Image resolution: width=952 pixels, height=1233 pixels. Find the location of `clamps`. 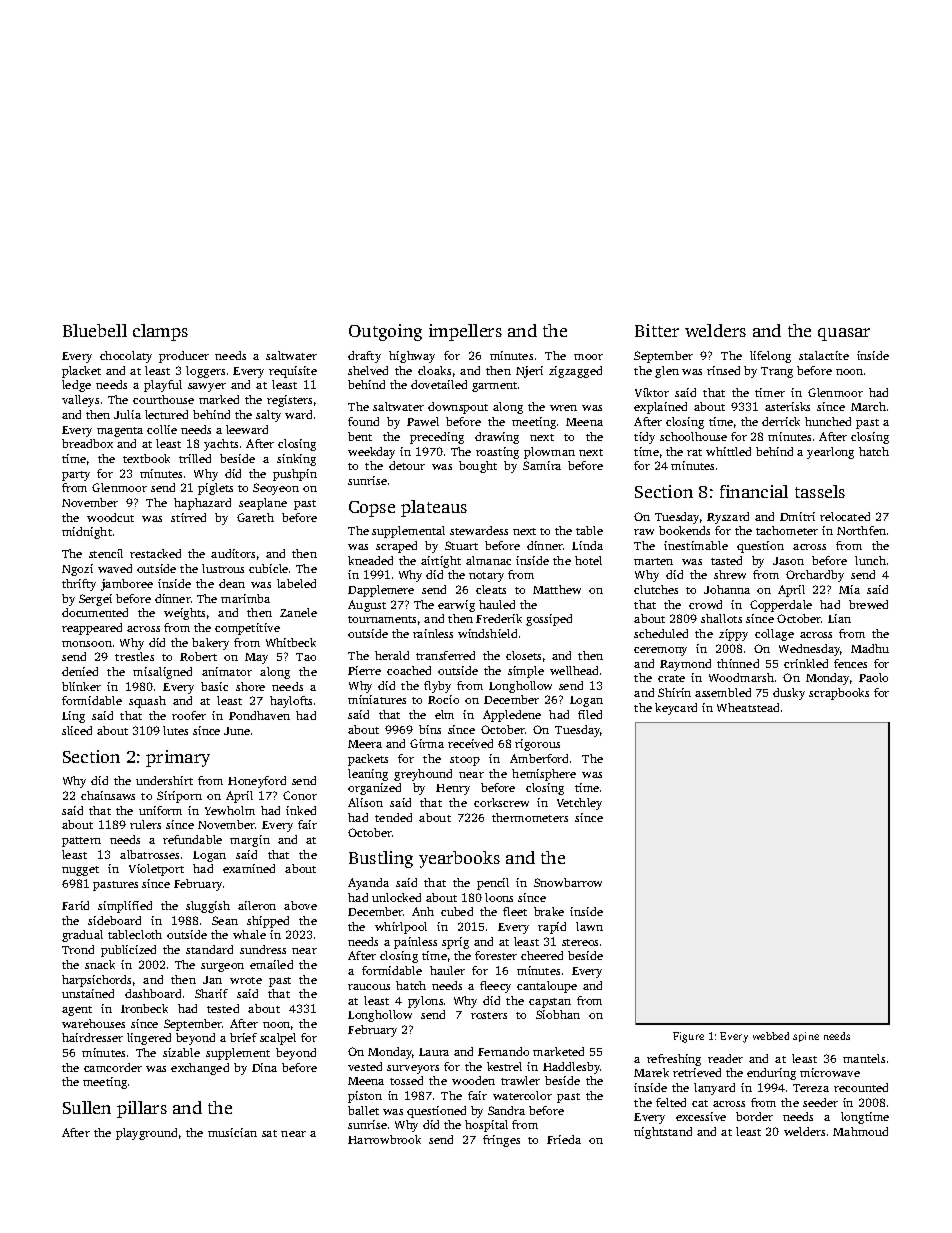

clamps is located at coordinates (160, 332).
